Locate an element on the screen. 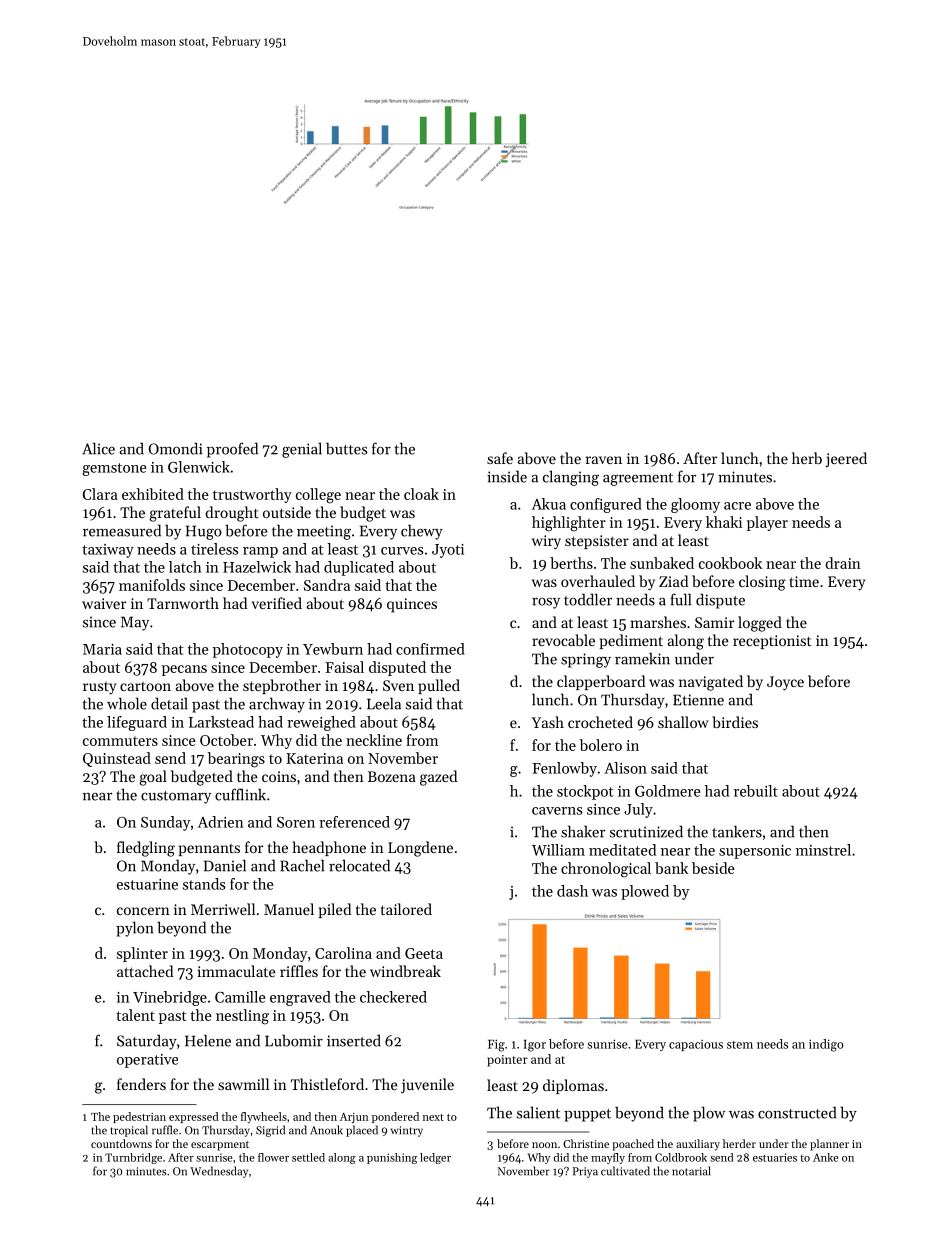 This screenshot has width=952, height=1233. chewy is located at coordinates (422, 532).
